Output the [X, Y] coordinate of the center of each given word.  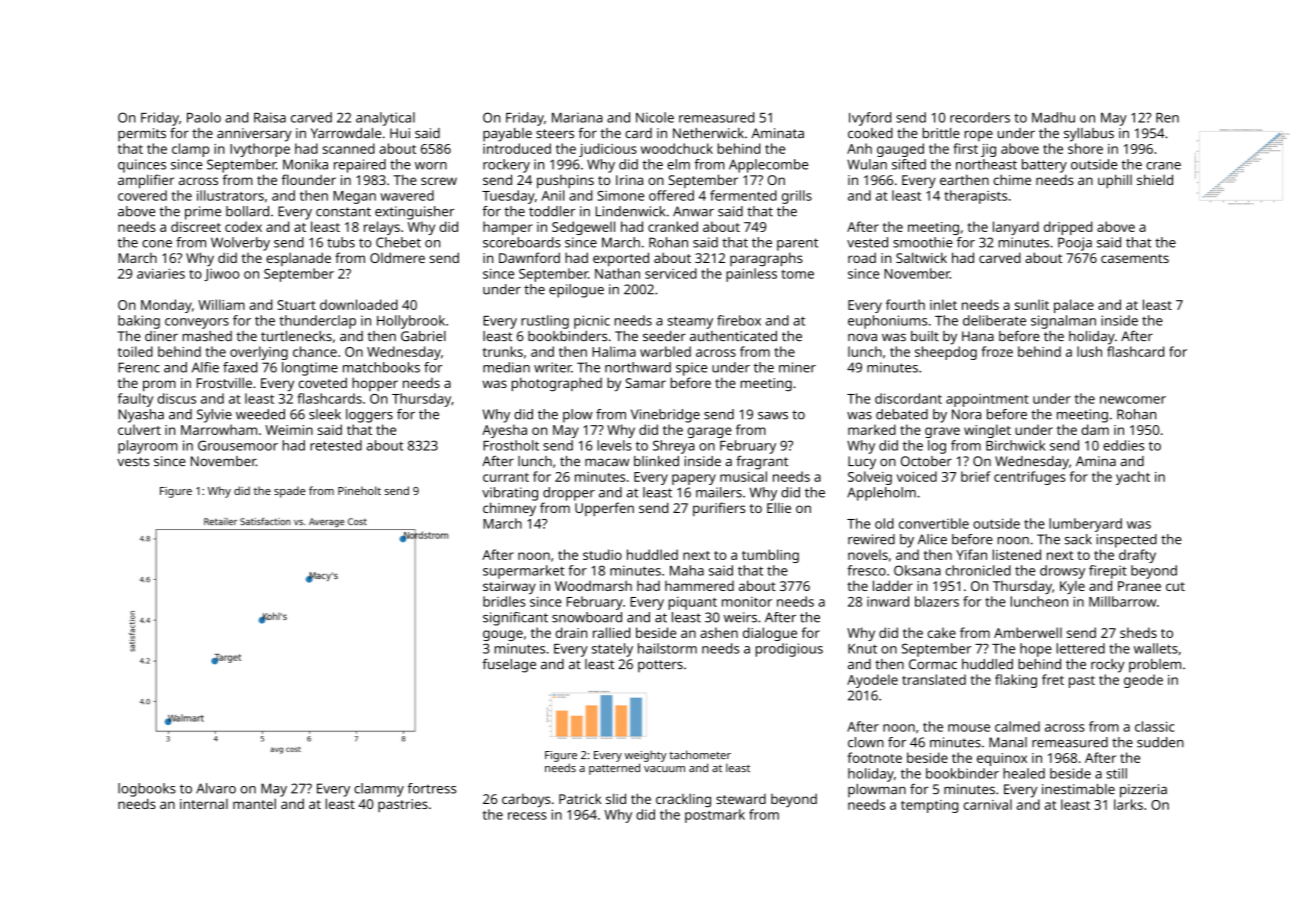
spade [290, 492]
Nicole [655, 117]
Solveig [870, 478]
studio [602, 554]
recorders [980, 117]
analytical [385, 119]
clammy [379, 790]
